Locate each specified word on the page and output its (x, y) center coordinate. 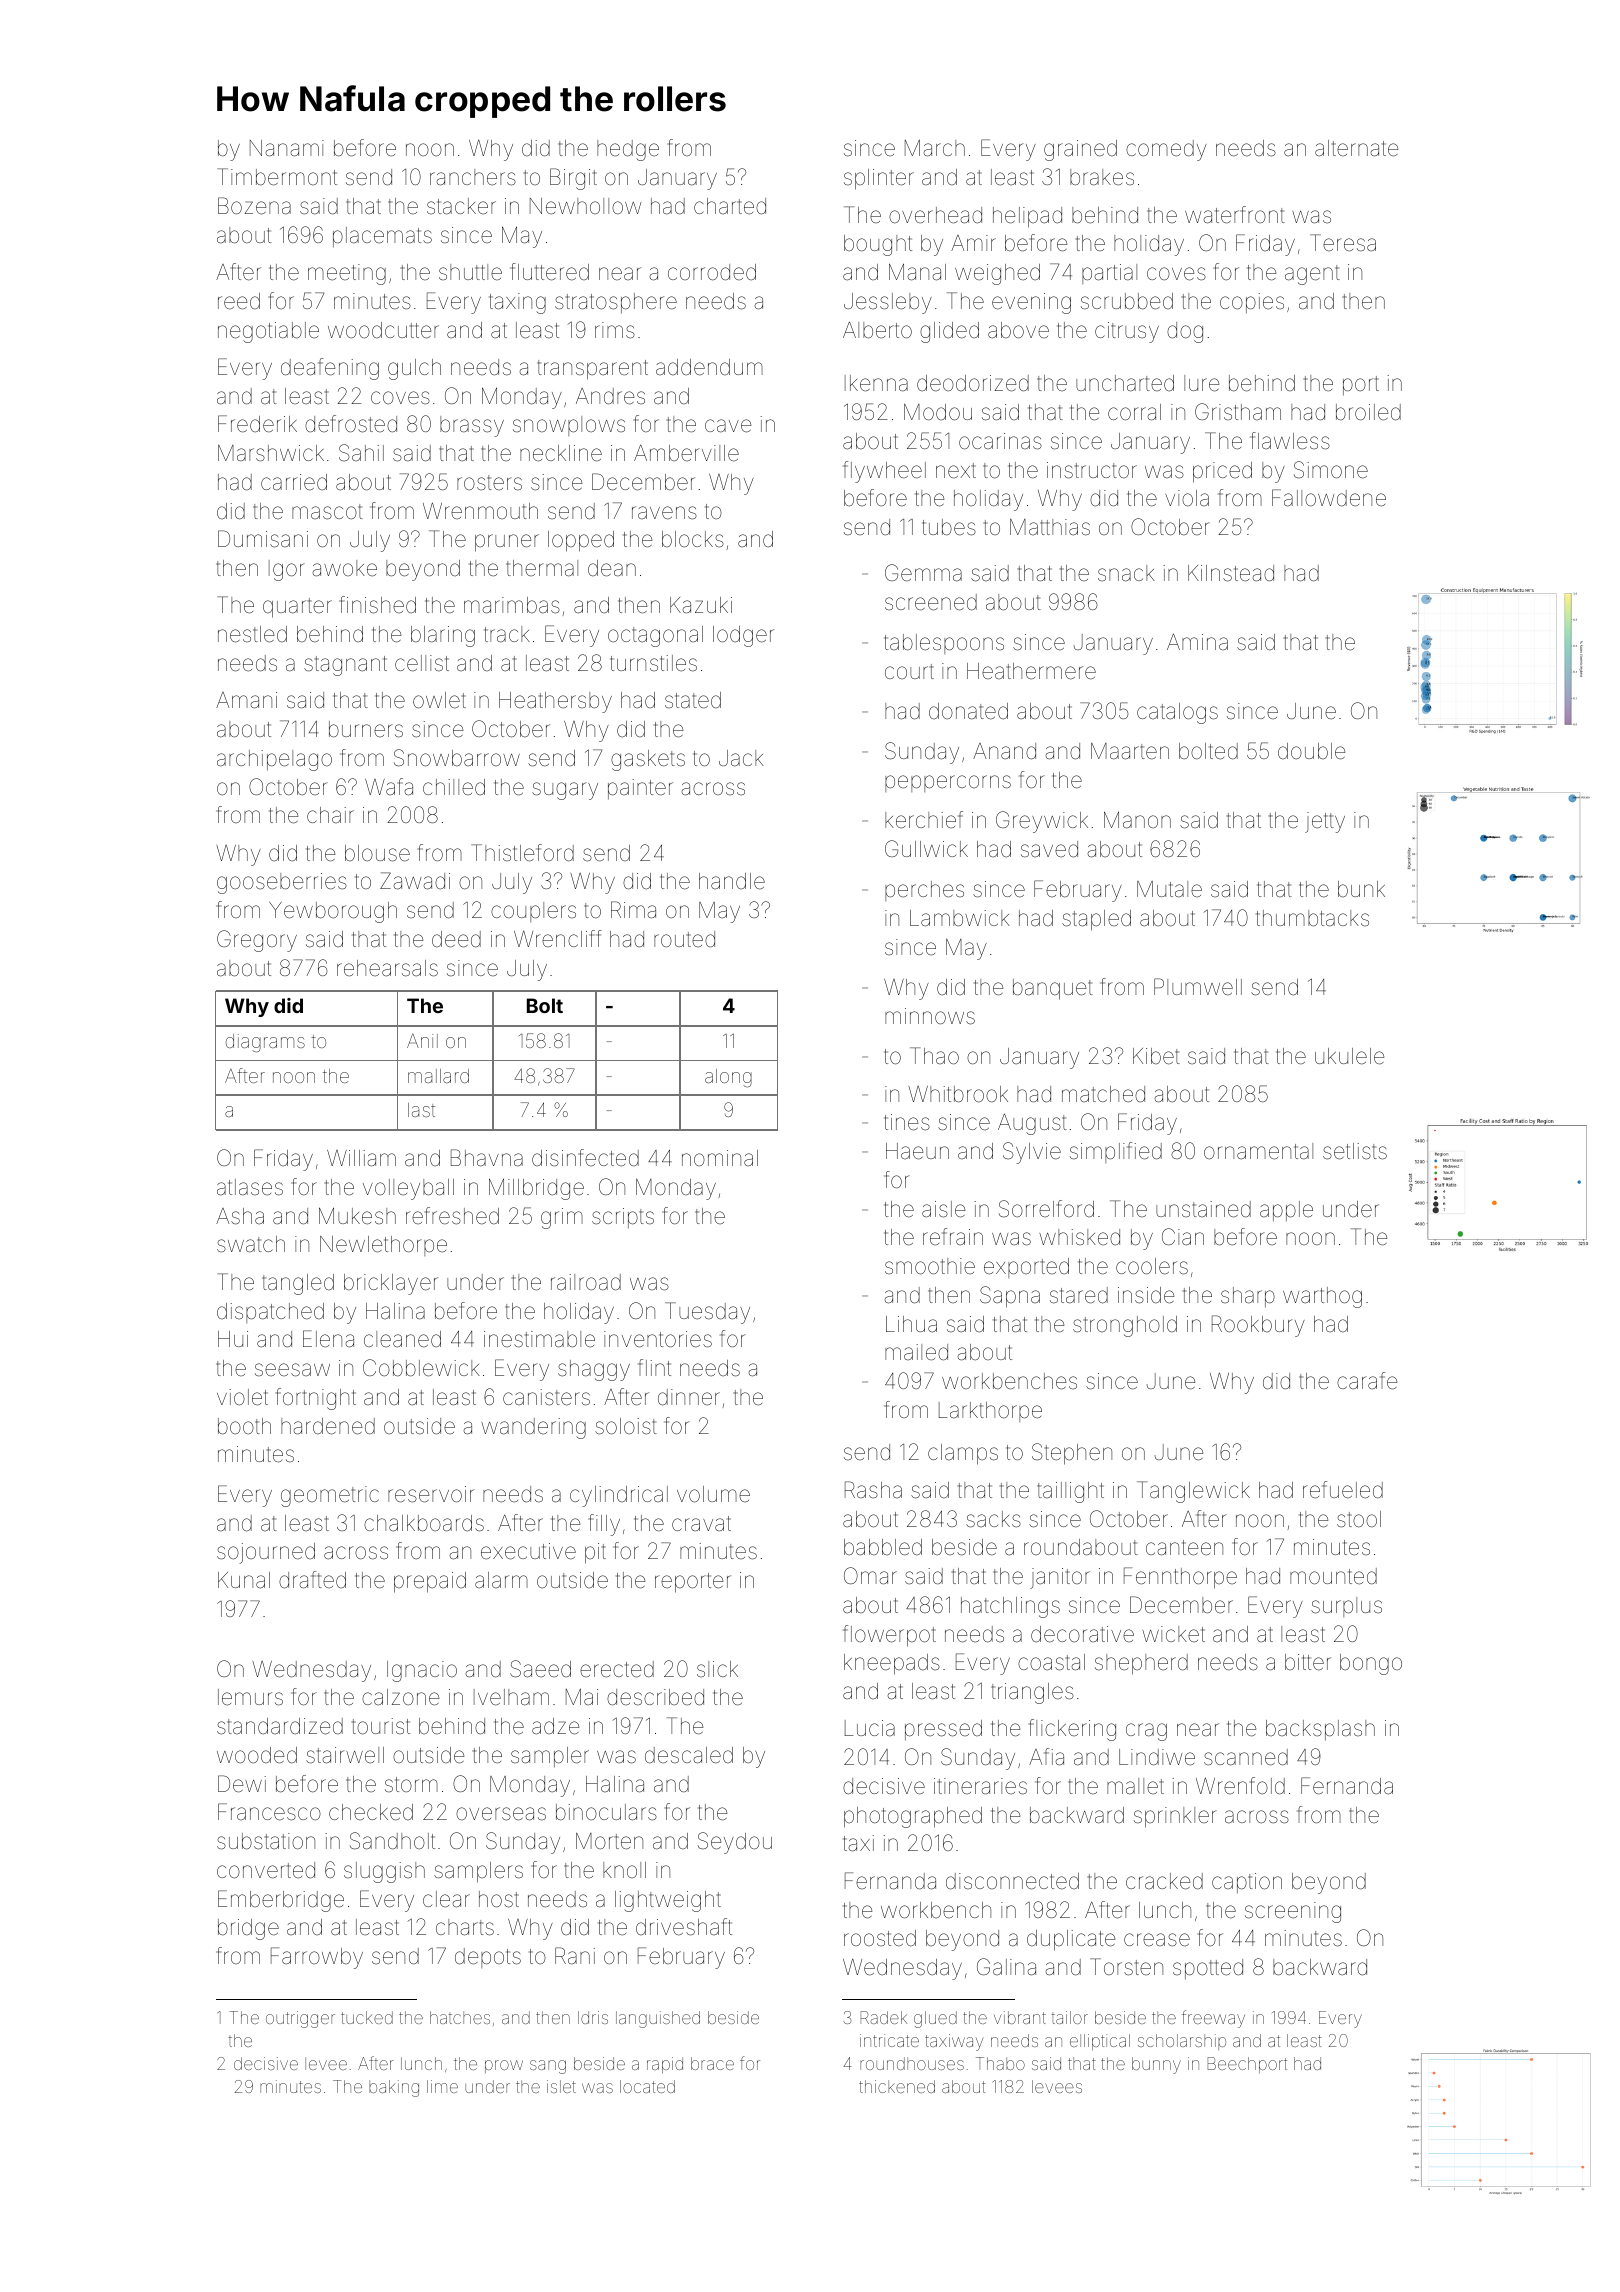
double (1311, 751)
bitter (1308, 1662)
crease (1157, 1940)
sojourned (266, 1553)
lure (1201, 383)
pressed (943, 1730)
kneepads (892, 1664)
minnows (930, 1016)
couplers (533, 912)
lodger (743, 636)
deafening (330, 369)
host (499, 1899)
